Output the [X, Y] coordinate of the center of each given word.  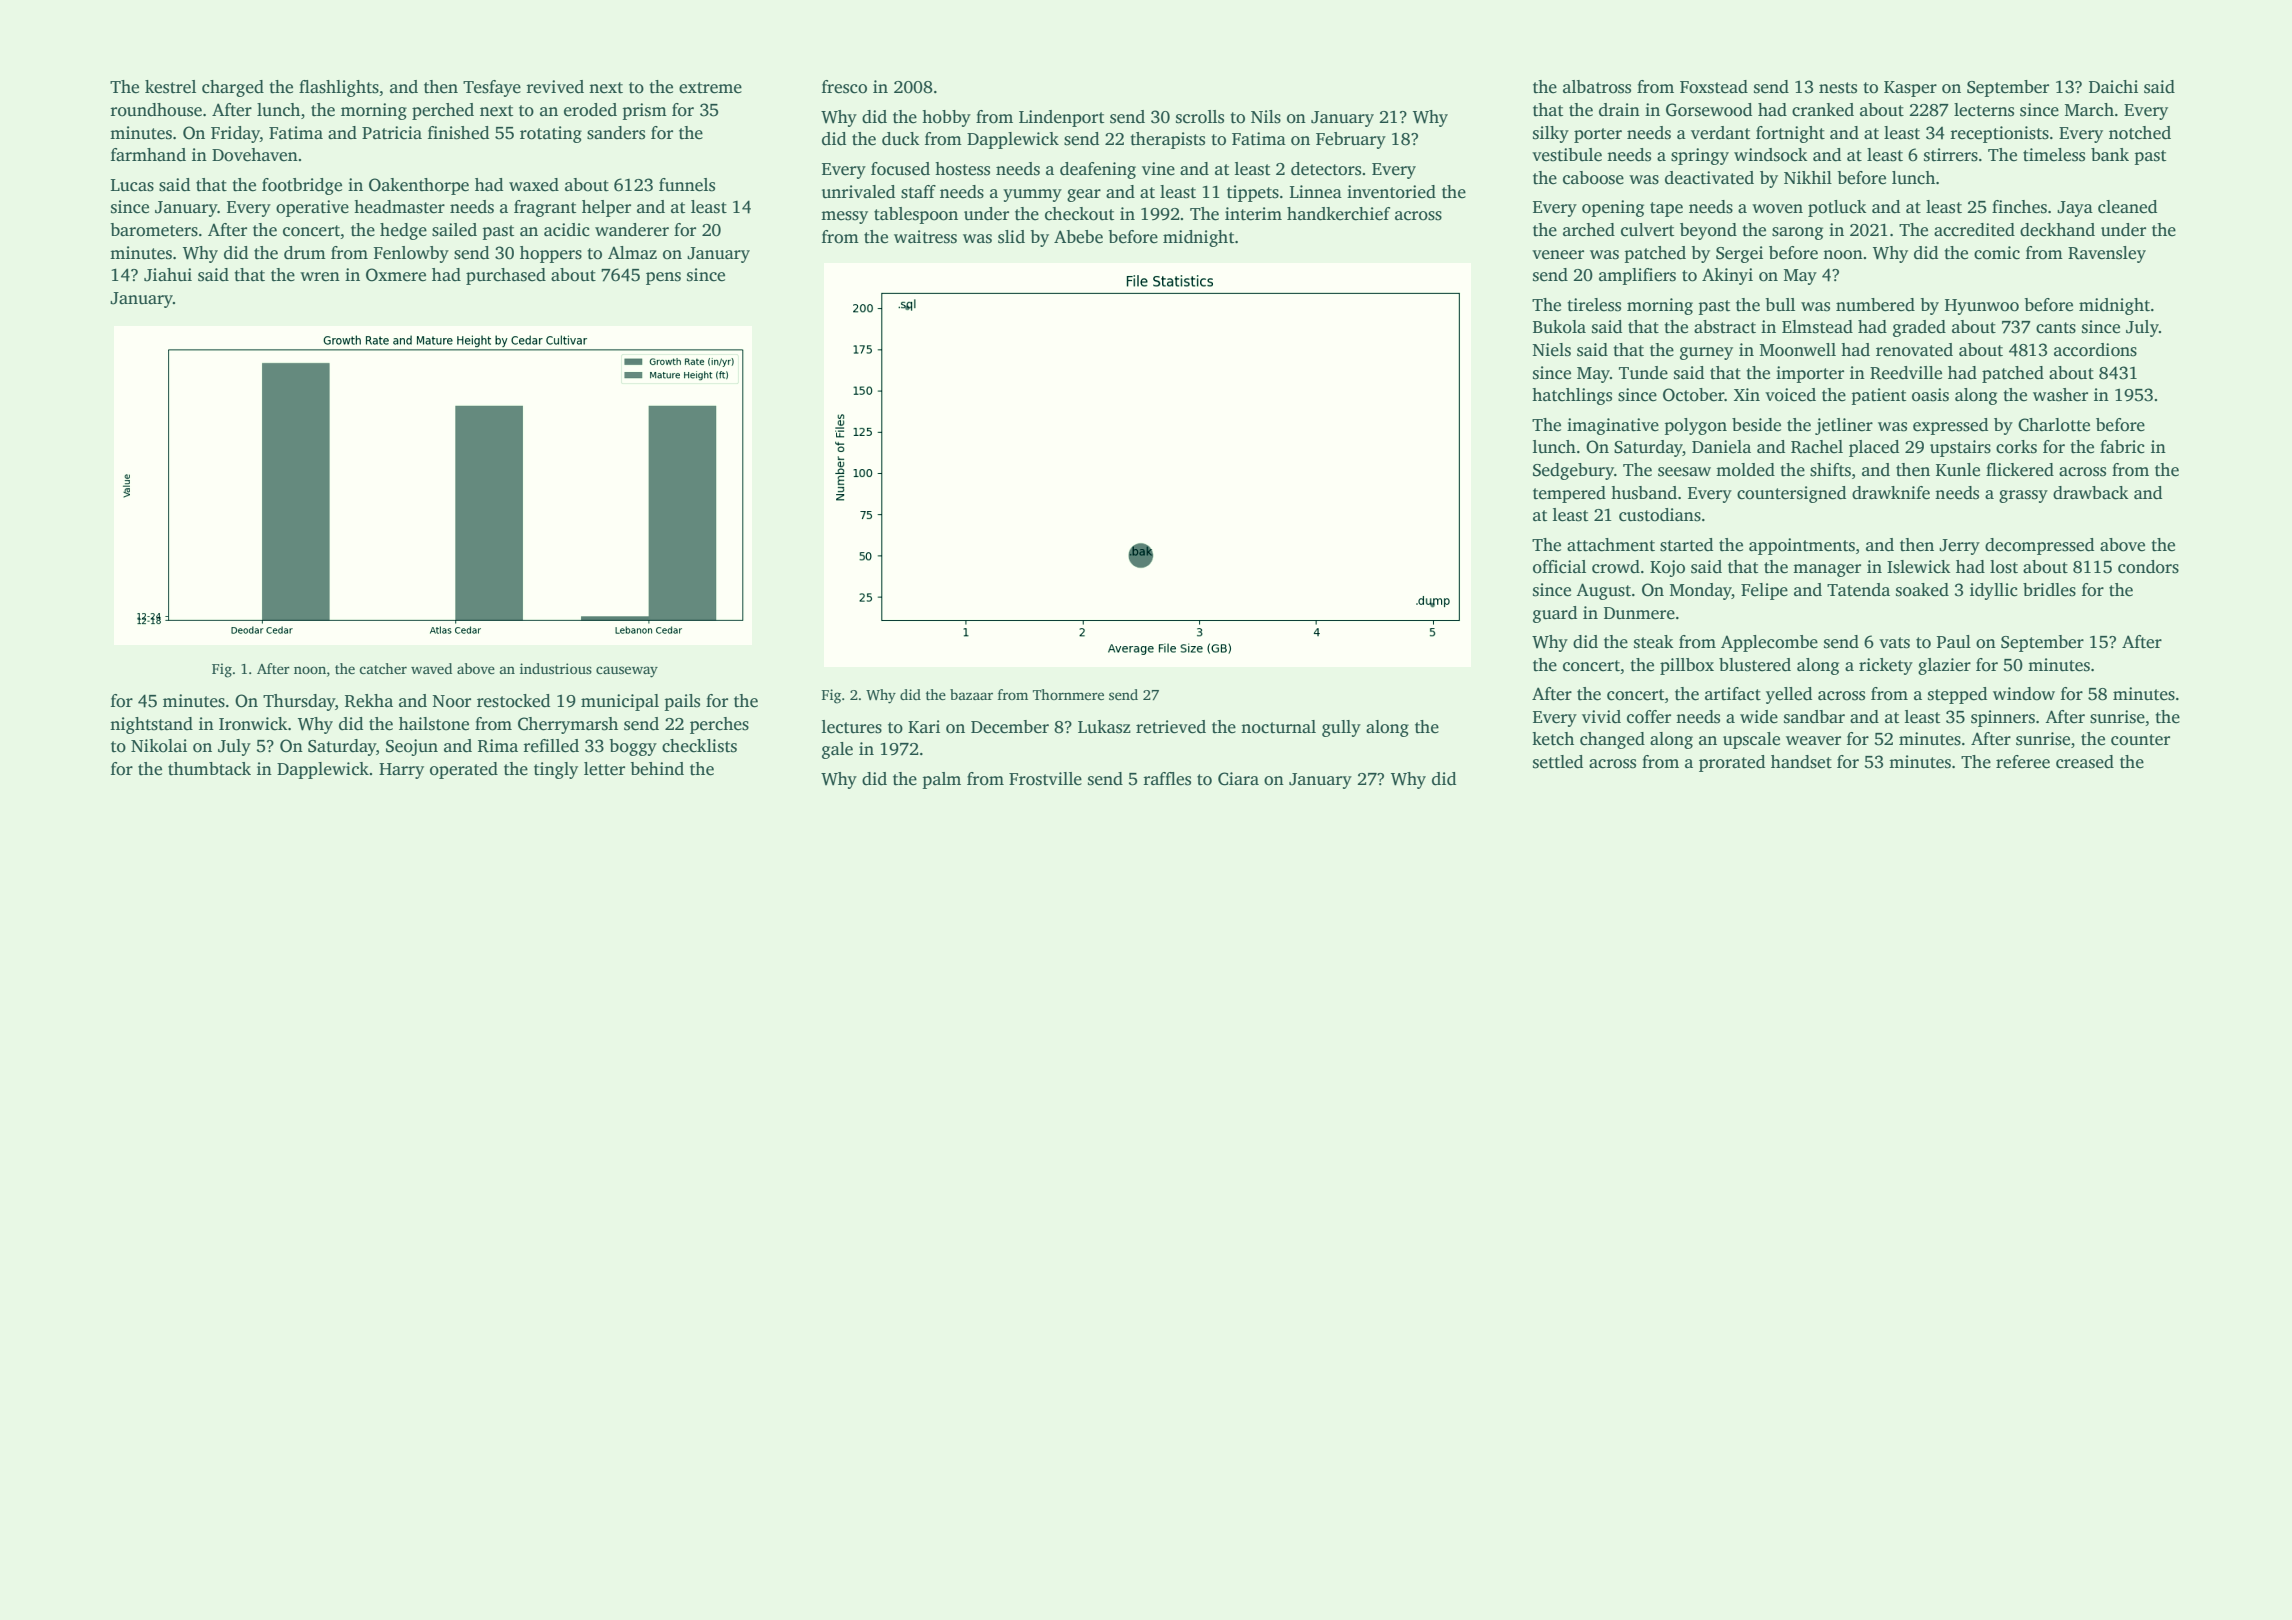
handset [1801, 762]
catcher [383, 668]
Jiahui [168, 275]
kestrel [170, 87]
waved [431, 668]
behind [657, 769]
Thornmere [1068, 694]
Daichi [2113, 87]
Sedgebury [1573, 471]
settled [1558, 762]
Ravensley [2107, 254]
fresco [844, 87]
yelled [1789, 695]
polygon [1695, 426]
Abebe [1078, 237]
